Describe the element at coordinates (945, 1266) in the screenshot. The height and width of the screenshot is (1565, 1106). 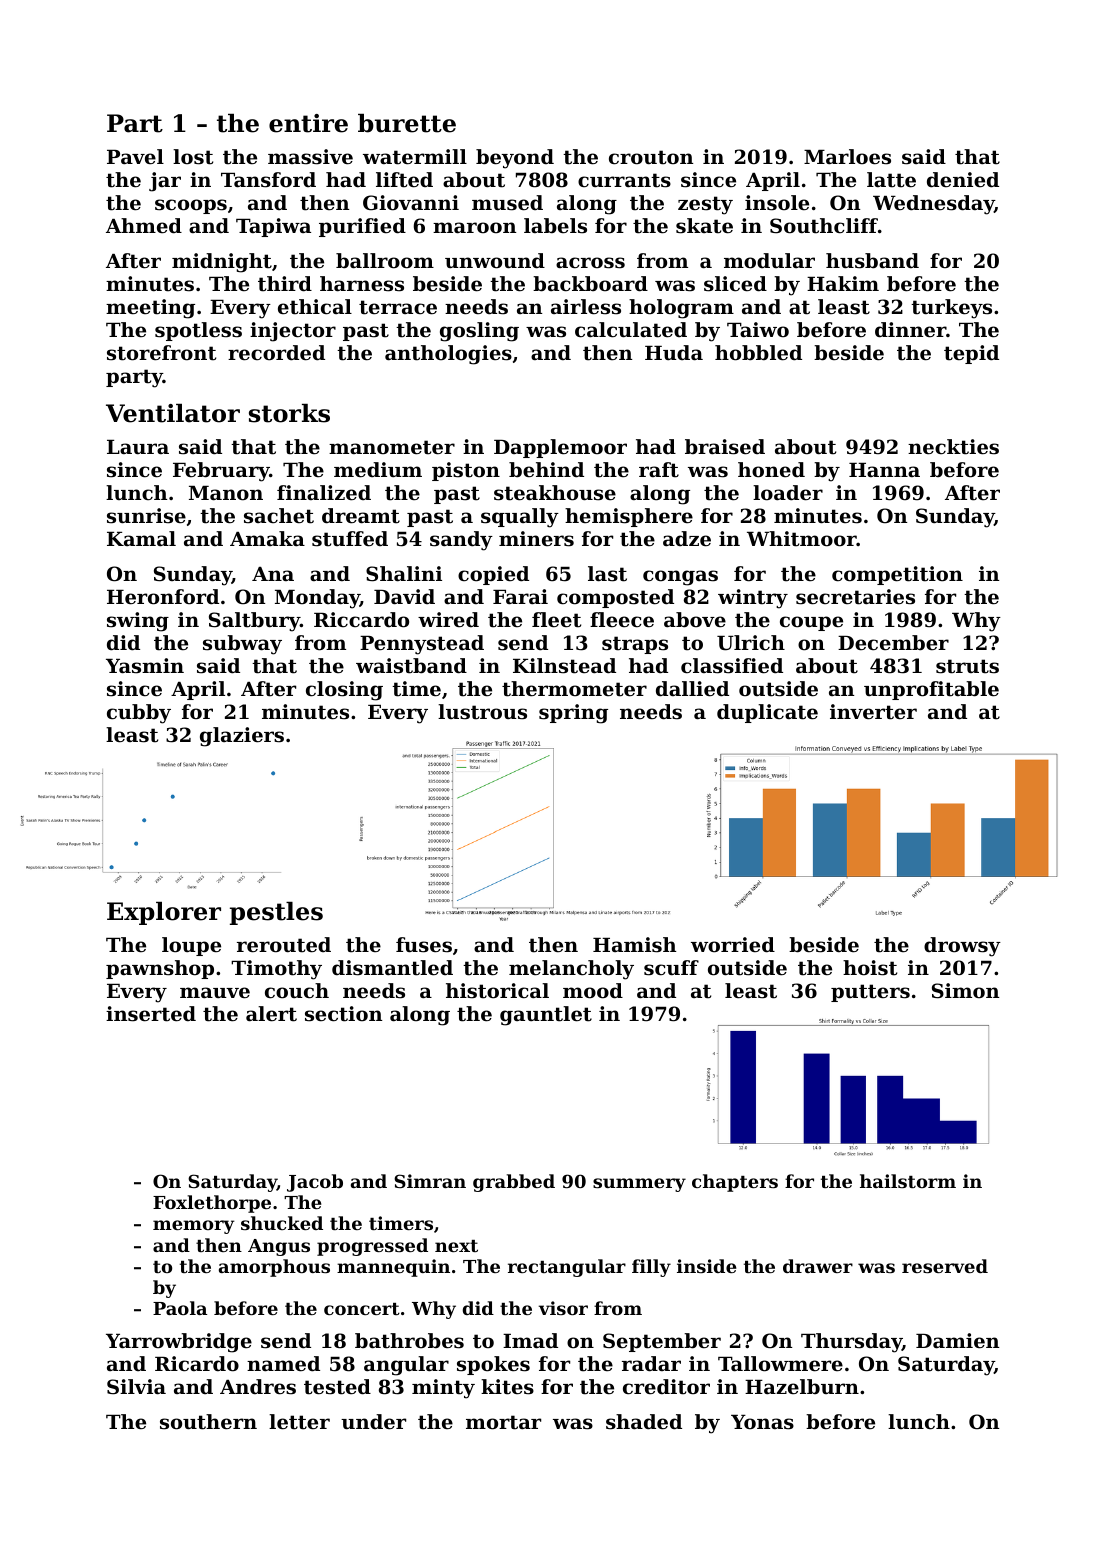
I see `reserved` at that location.
